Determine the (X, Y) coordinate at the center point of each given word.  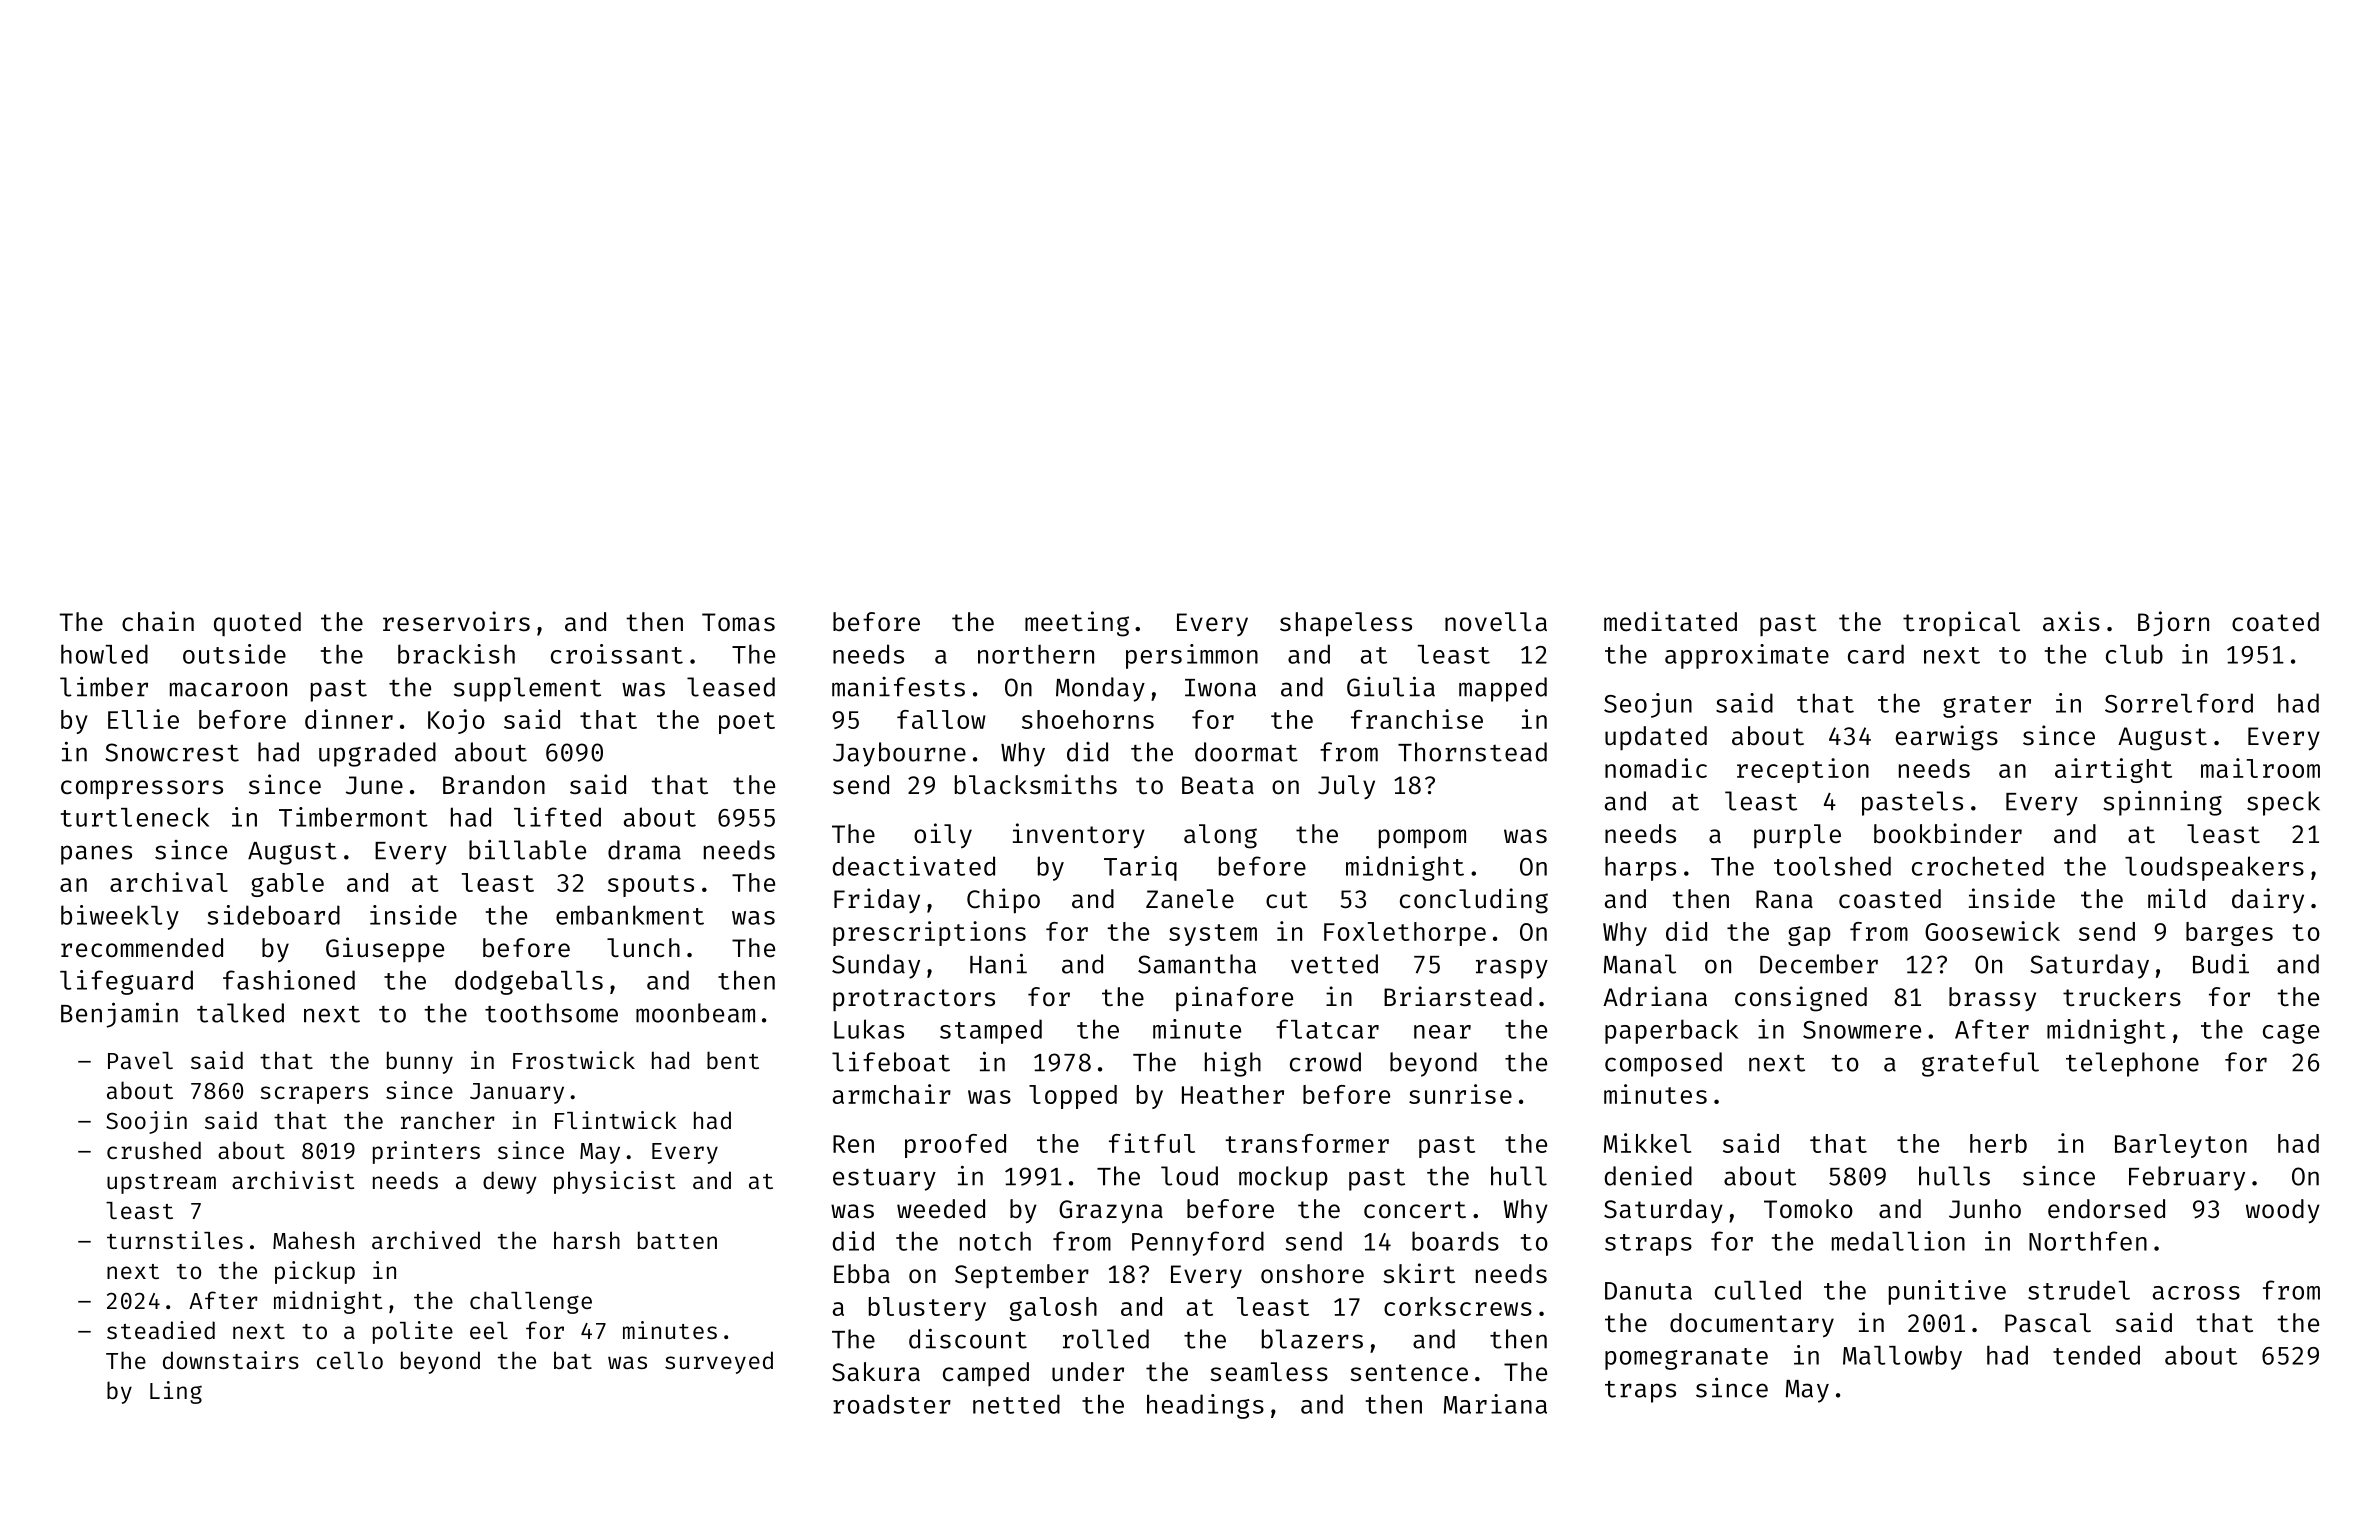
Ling (176, 1392)
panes (96, 855)
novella (1496, 622)
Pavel (140, 1060)
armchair (892, 1094)
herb (1998, 1143)
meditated (1670, 621)
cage (2291, 1034)
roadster (892, 1404)
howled (104, 654)
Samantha (1197, 964)
